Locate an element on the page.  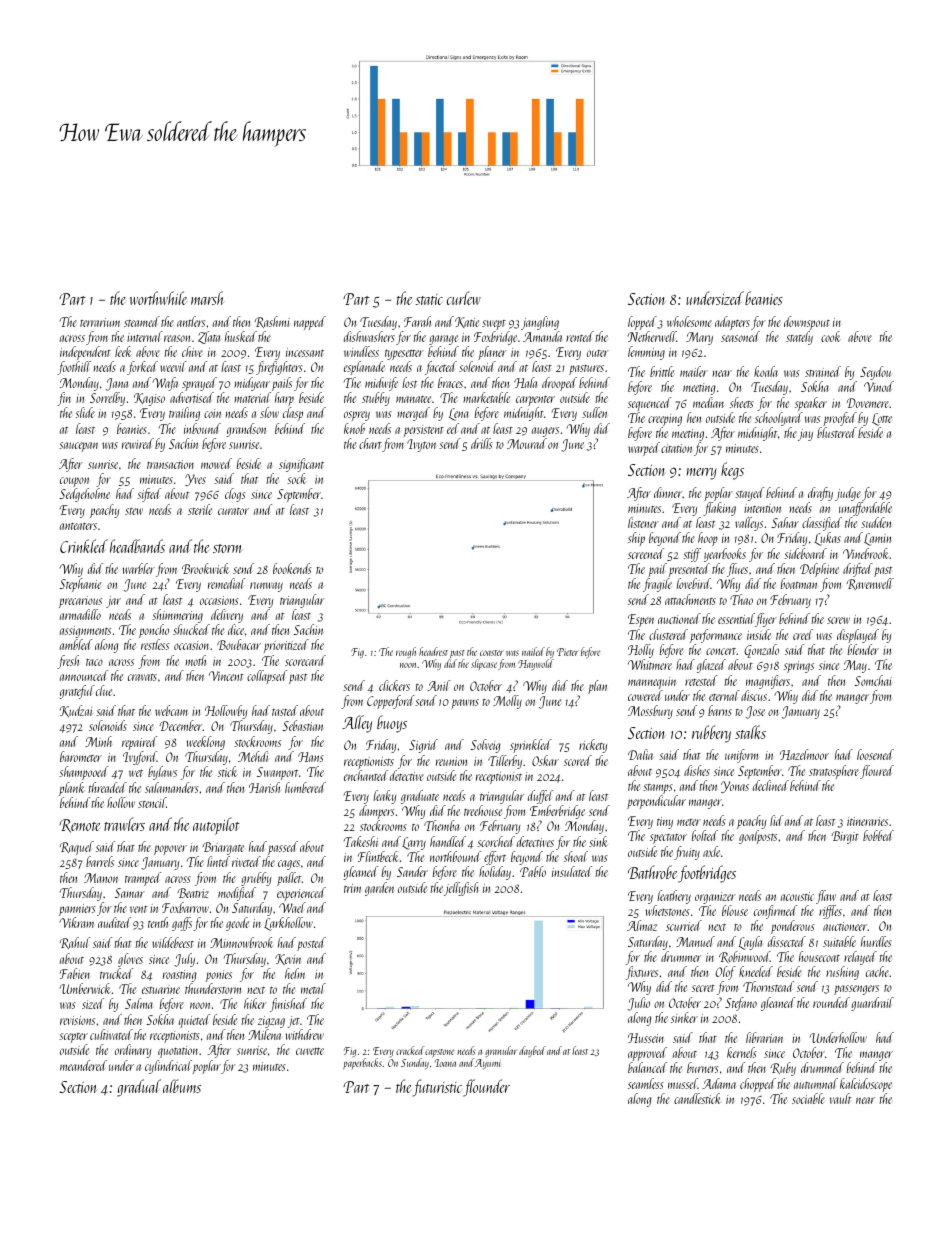
downspout is located at coordinates (807, 323).
